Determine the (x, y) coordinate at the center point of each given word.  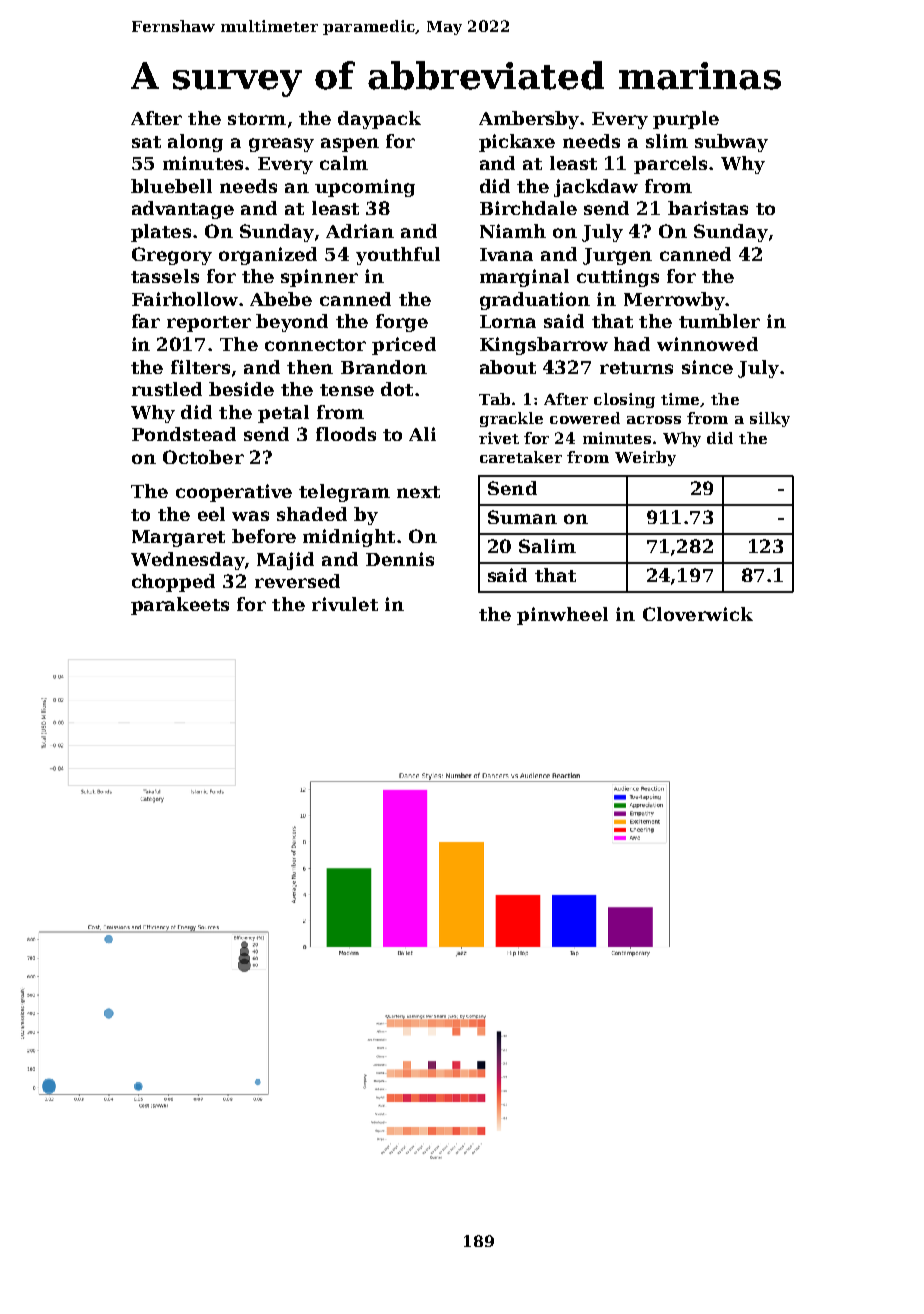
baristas (708, 208)
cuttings (618, 278)
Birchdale (528, 208)
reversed (297, 581)
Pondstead (184, 434)
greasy (281, 145)
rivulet (345, 604)
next (418, 492)
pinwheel (562, 616)
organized (268, 256)
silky (770, 419)
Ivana (506, 254)
